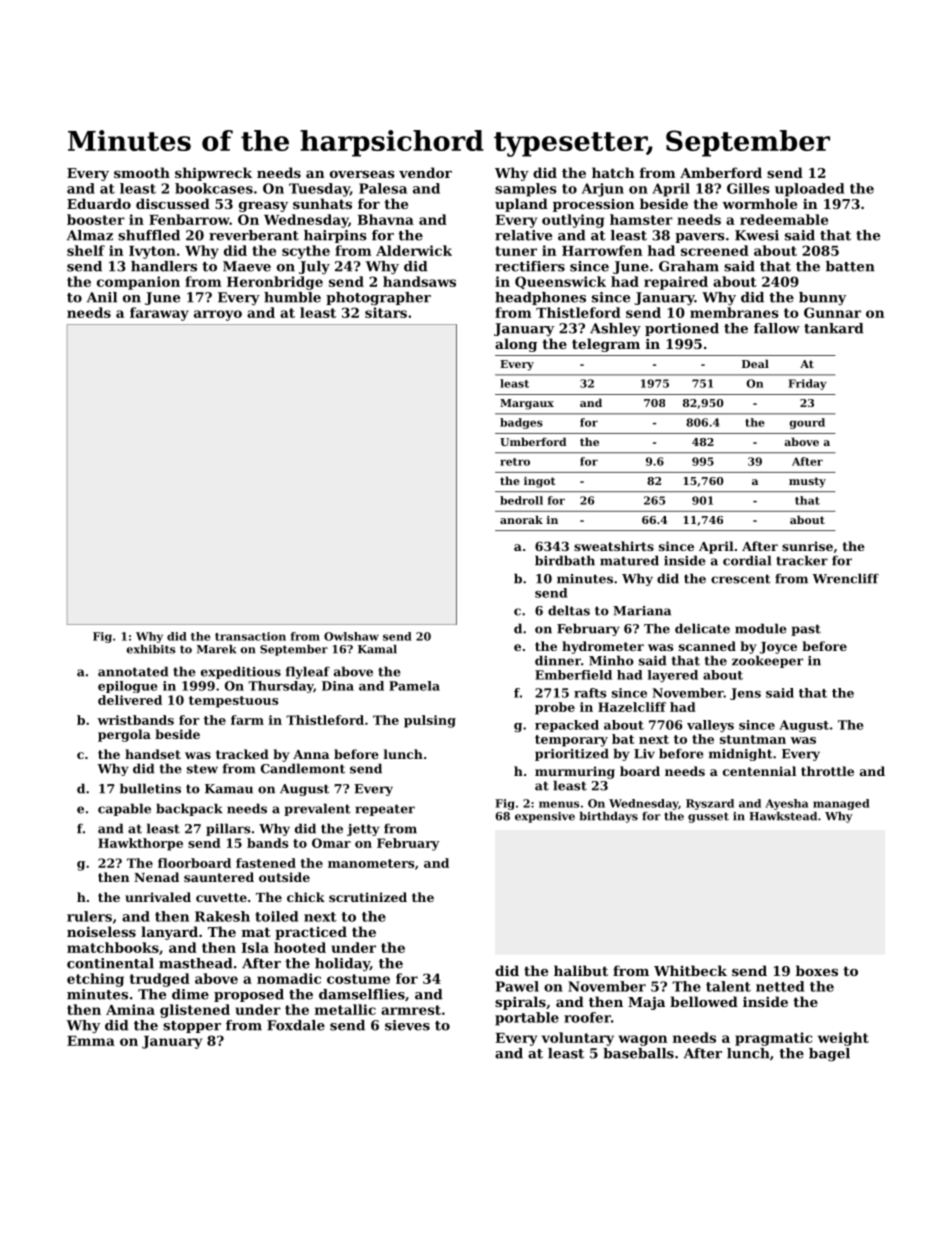  I want to click on Emma, so click(91, 1041).
